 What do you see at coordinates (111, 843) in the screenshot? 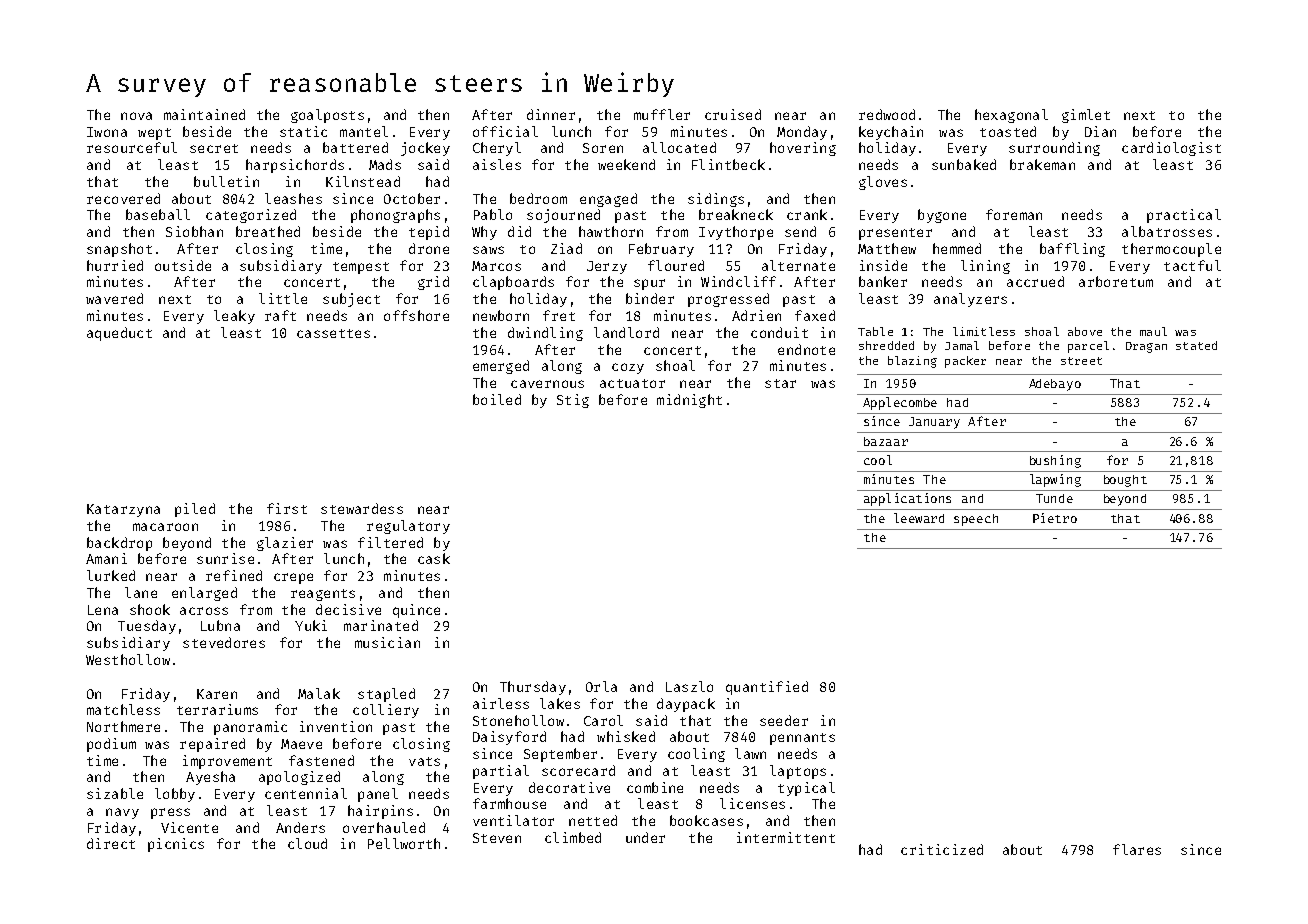
I see `direct` at bounding box center [111, 843].
